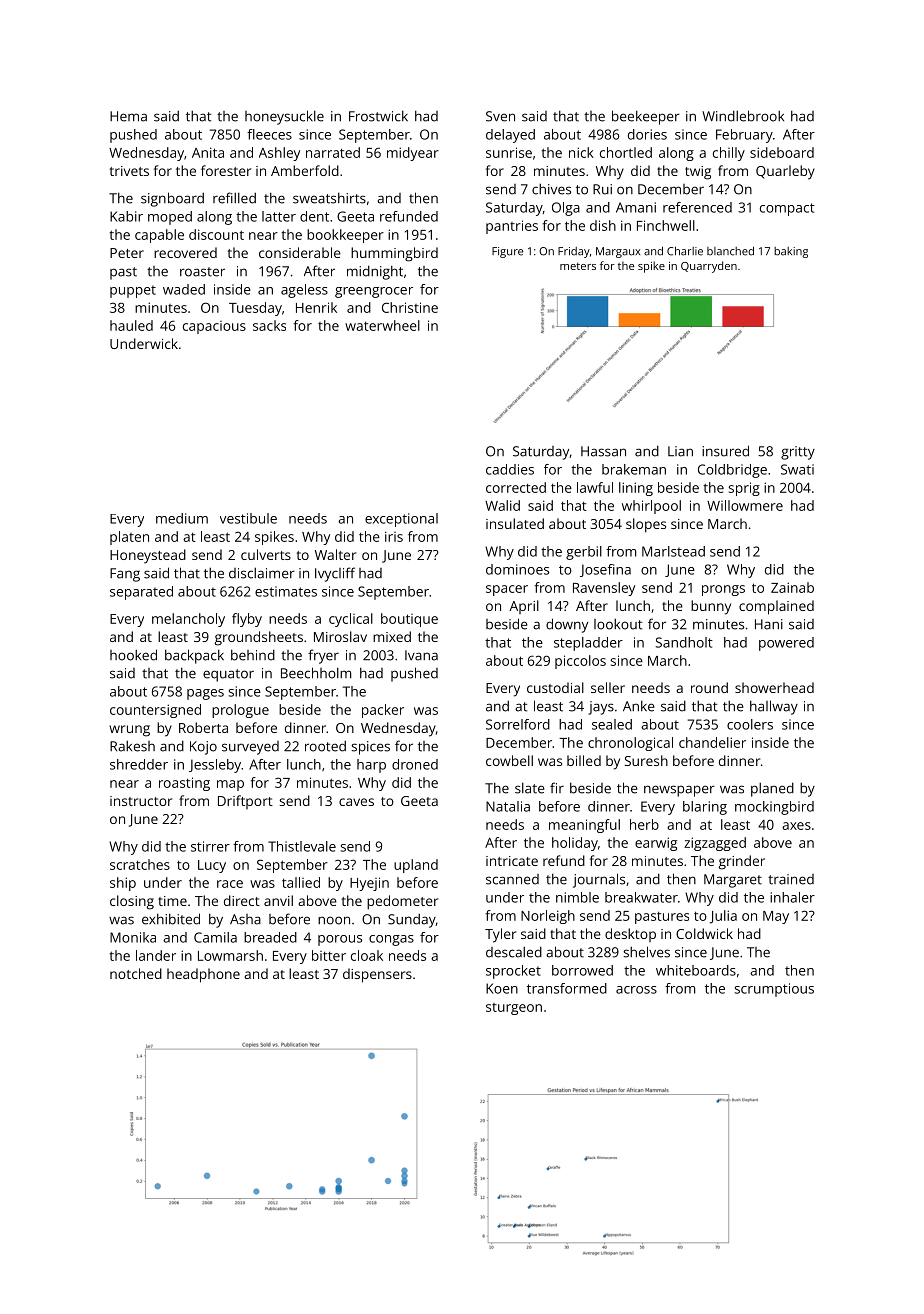  What do you see at coordinates (136, 973) in the image?
I see `notched` at bounding box center [136, 973].
